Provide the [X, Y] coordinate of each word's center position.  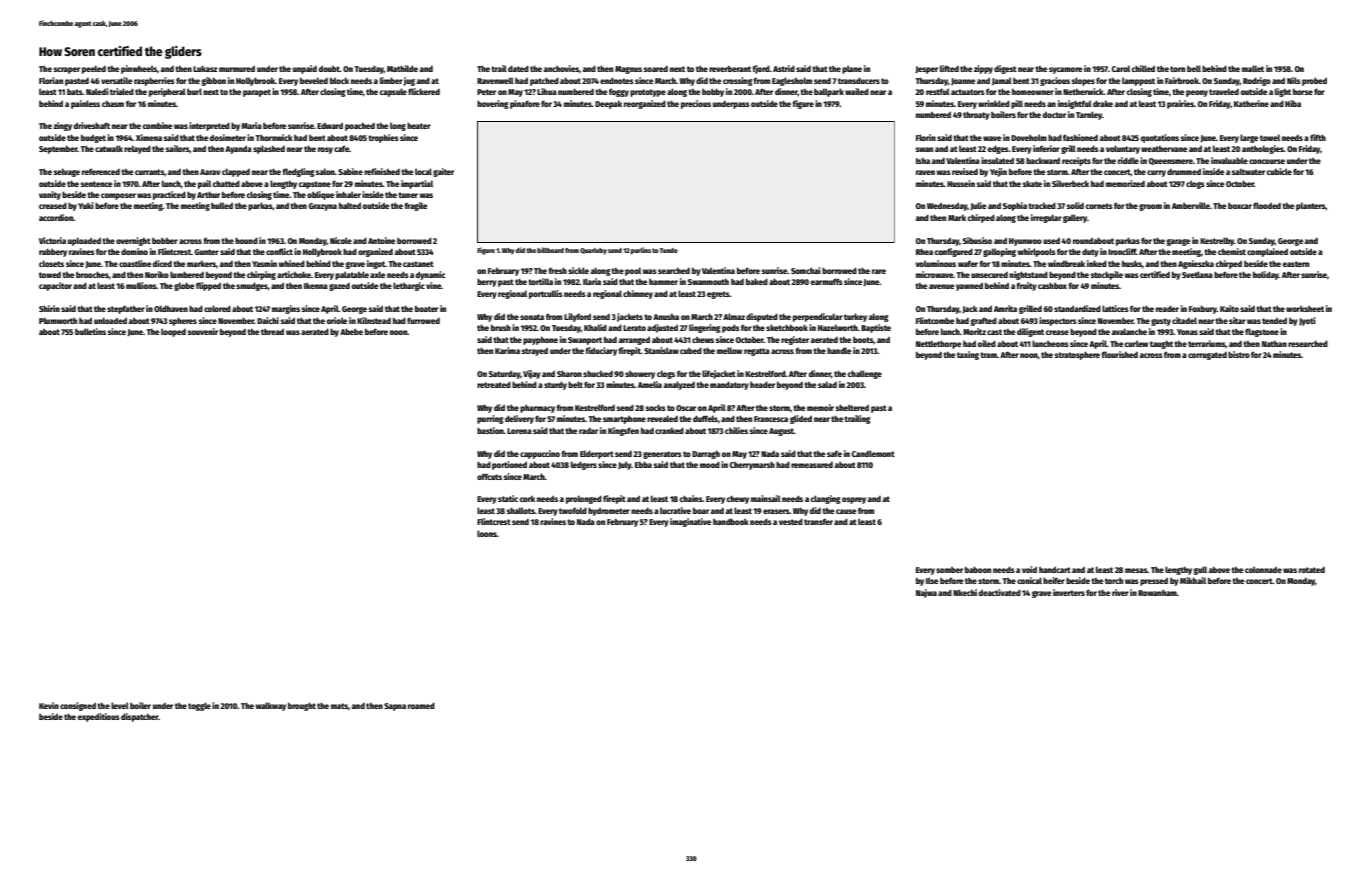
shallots [521, 510]
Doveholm [1029, 137]
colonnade [1263, 569]
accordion [56, 217]
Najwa [926, 593]
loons [487, 533]
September [58, 150]
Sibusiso [977, 240]
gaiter [443, 172]
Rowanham [1157, 593]
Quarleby [593, 251]
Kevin [49, 705]
